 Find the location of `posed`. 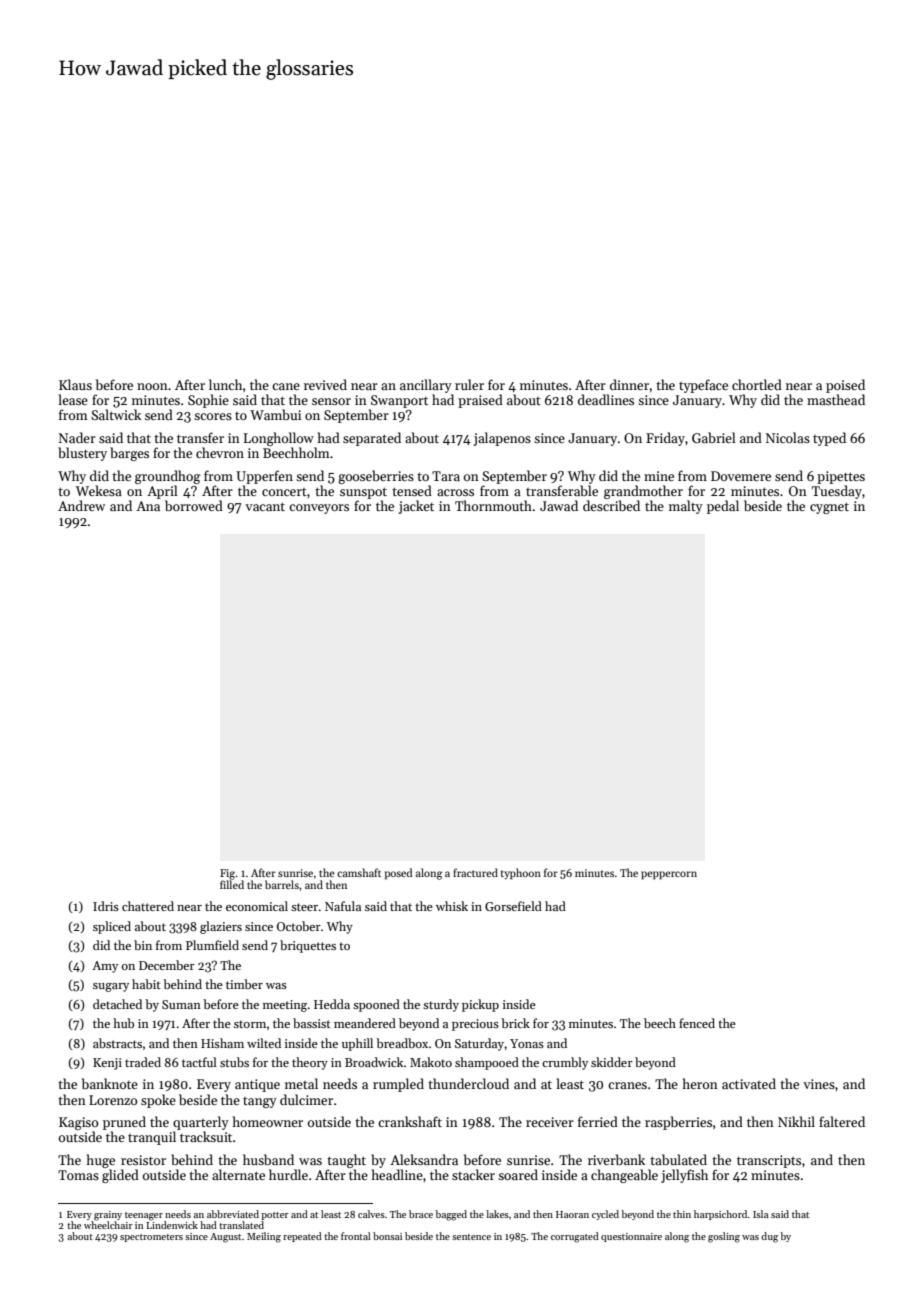

posed is located at coordinates (398, 874).
